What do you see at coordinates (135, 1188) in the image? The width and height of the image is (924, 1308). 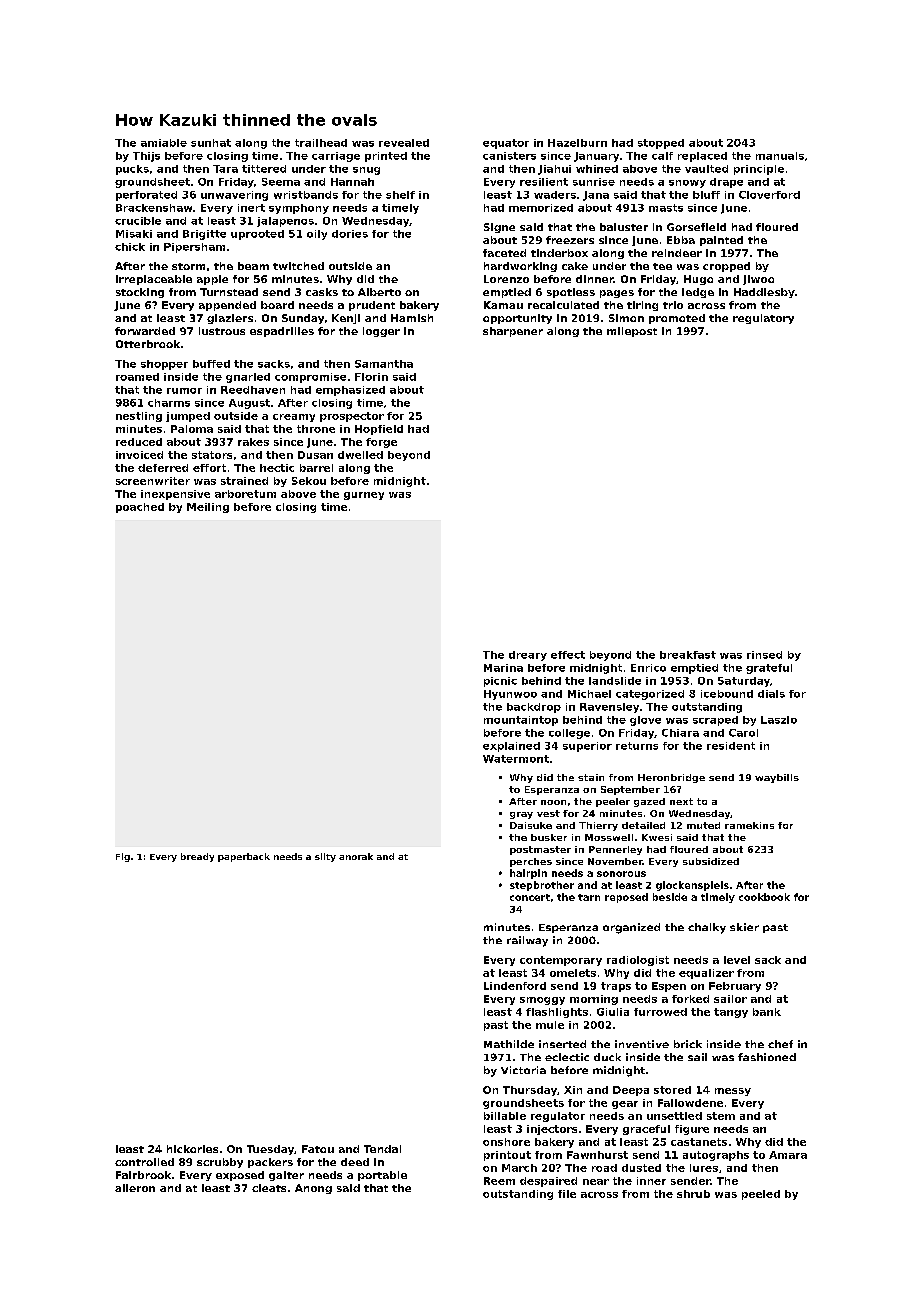 I see `aileron` at bounding box center [135, 1188].
